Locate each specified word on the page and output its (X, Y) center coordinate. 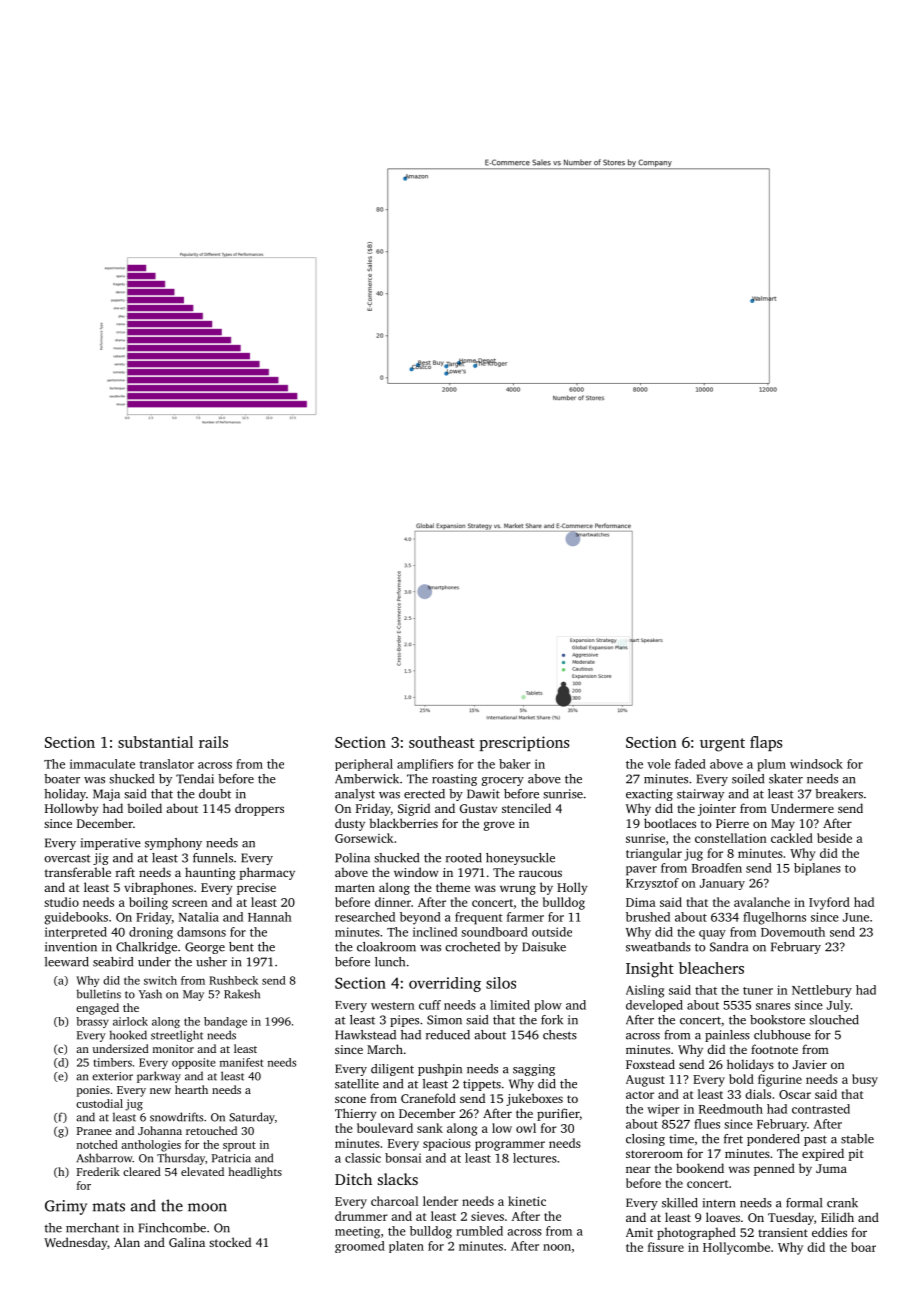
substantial (155, 742)
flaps (766, 743)
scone (350, 1099)
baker (515, 764)
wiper (663, 1110)
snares (773, 1006)
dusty (350, 824)
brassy (92, 1022)
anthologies (151, 1146)
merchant (92, 1228)
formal (804, 1203)
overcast (67, 858)
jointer (717, 810)
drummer (361, 1216)
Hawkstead (365, 1035)
